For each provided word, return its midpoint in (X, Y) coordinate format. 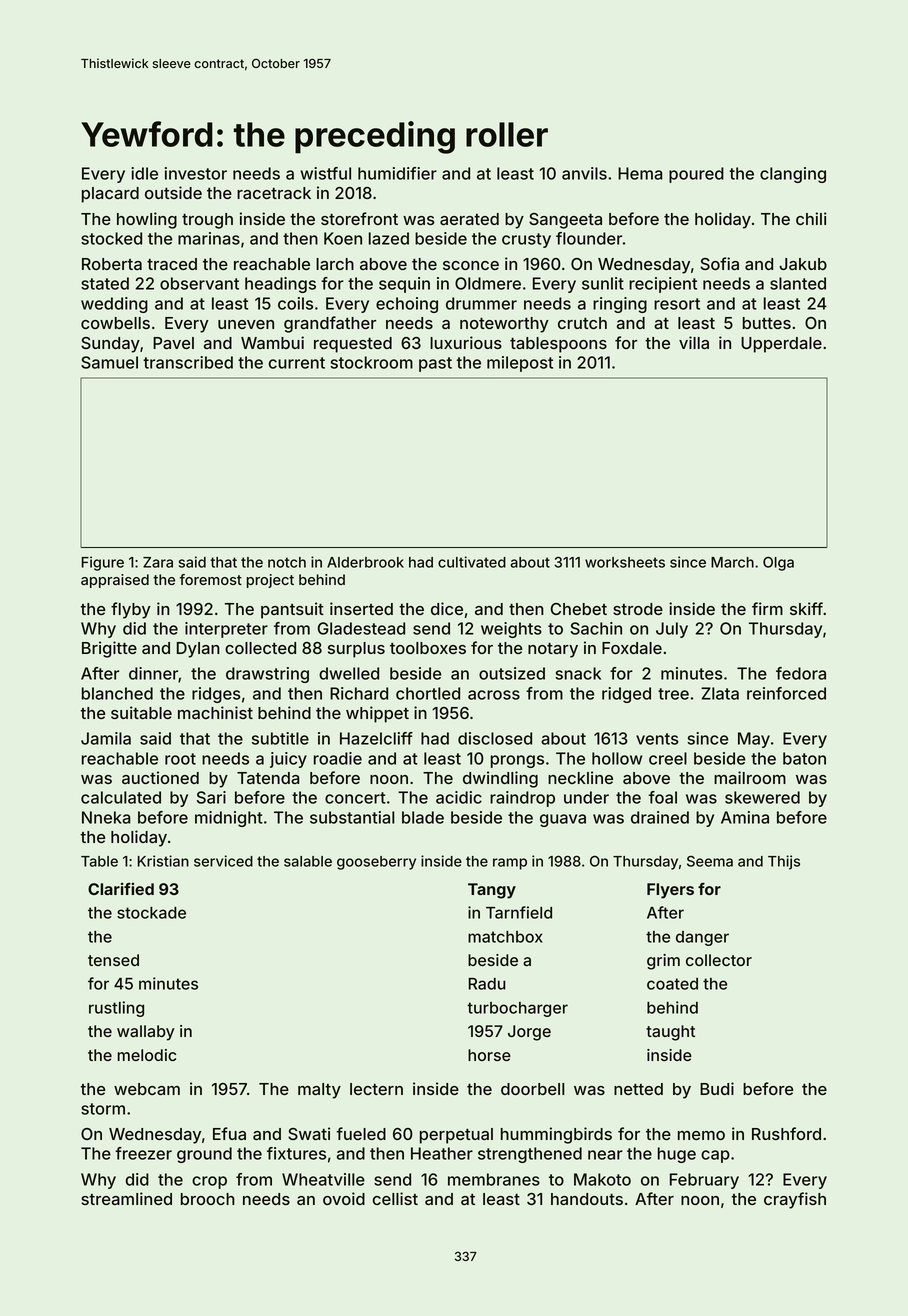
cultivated (472, 562)
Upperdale (781, 345)
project (270, 581)
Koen (343, 238)
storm (103, 1109)
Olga (778, 564)
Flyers (670, 891)
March (732, 562)
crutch (582, 323)
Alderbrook (365, 562)
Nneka (106, 817)
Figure (103, 563)
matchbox (505, 937)
